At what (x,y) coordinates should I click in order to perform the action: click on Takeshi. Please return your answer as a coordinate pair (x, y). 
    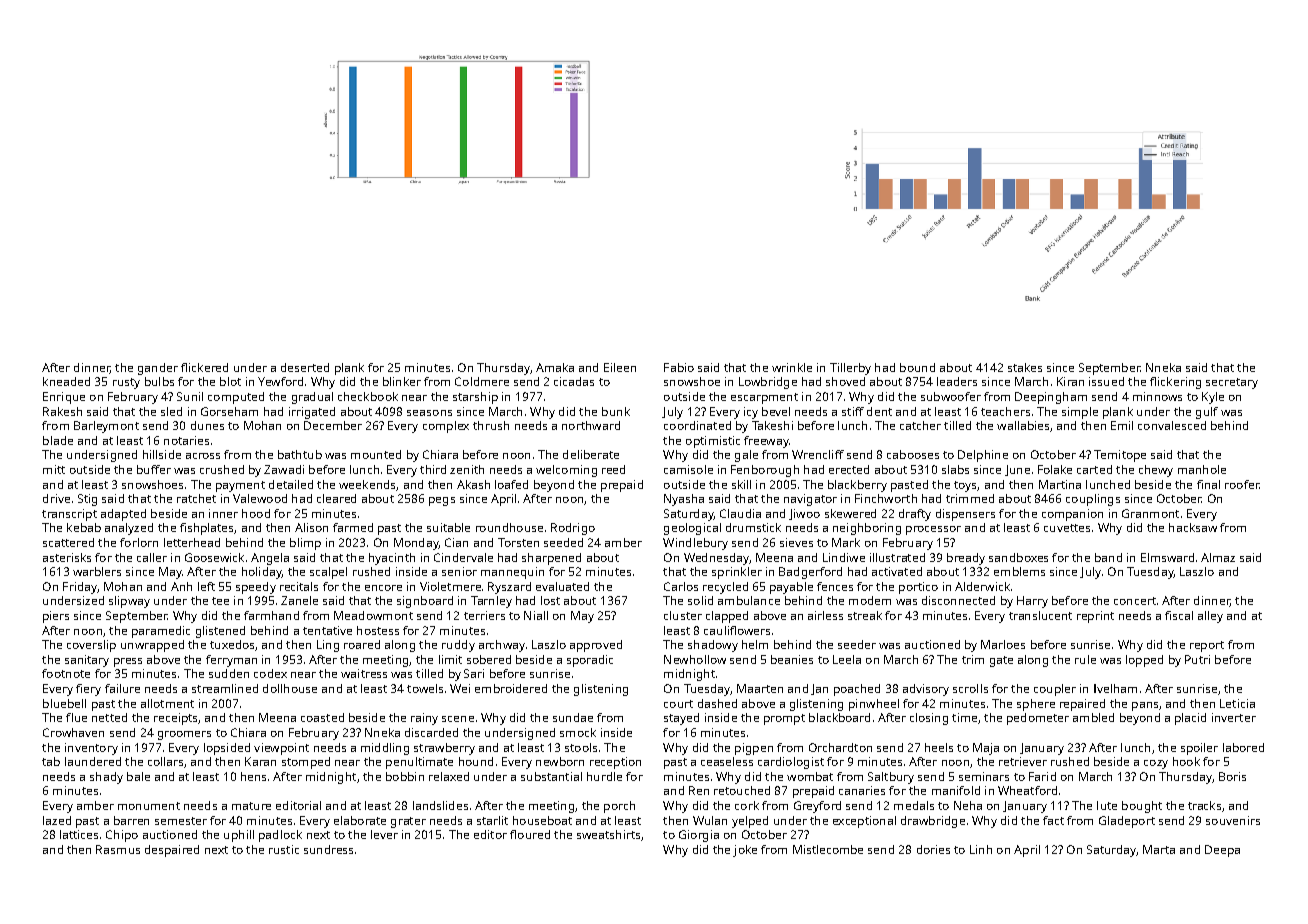
    Looking at the image, I should click on (772, 425).
